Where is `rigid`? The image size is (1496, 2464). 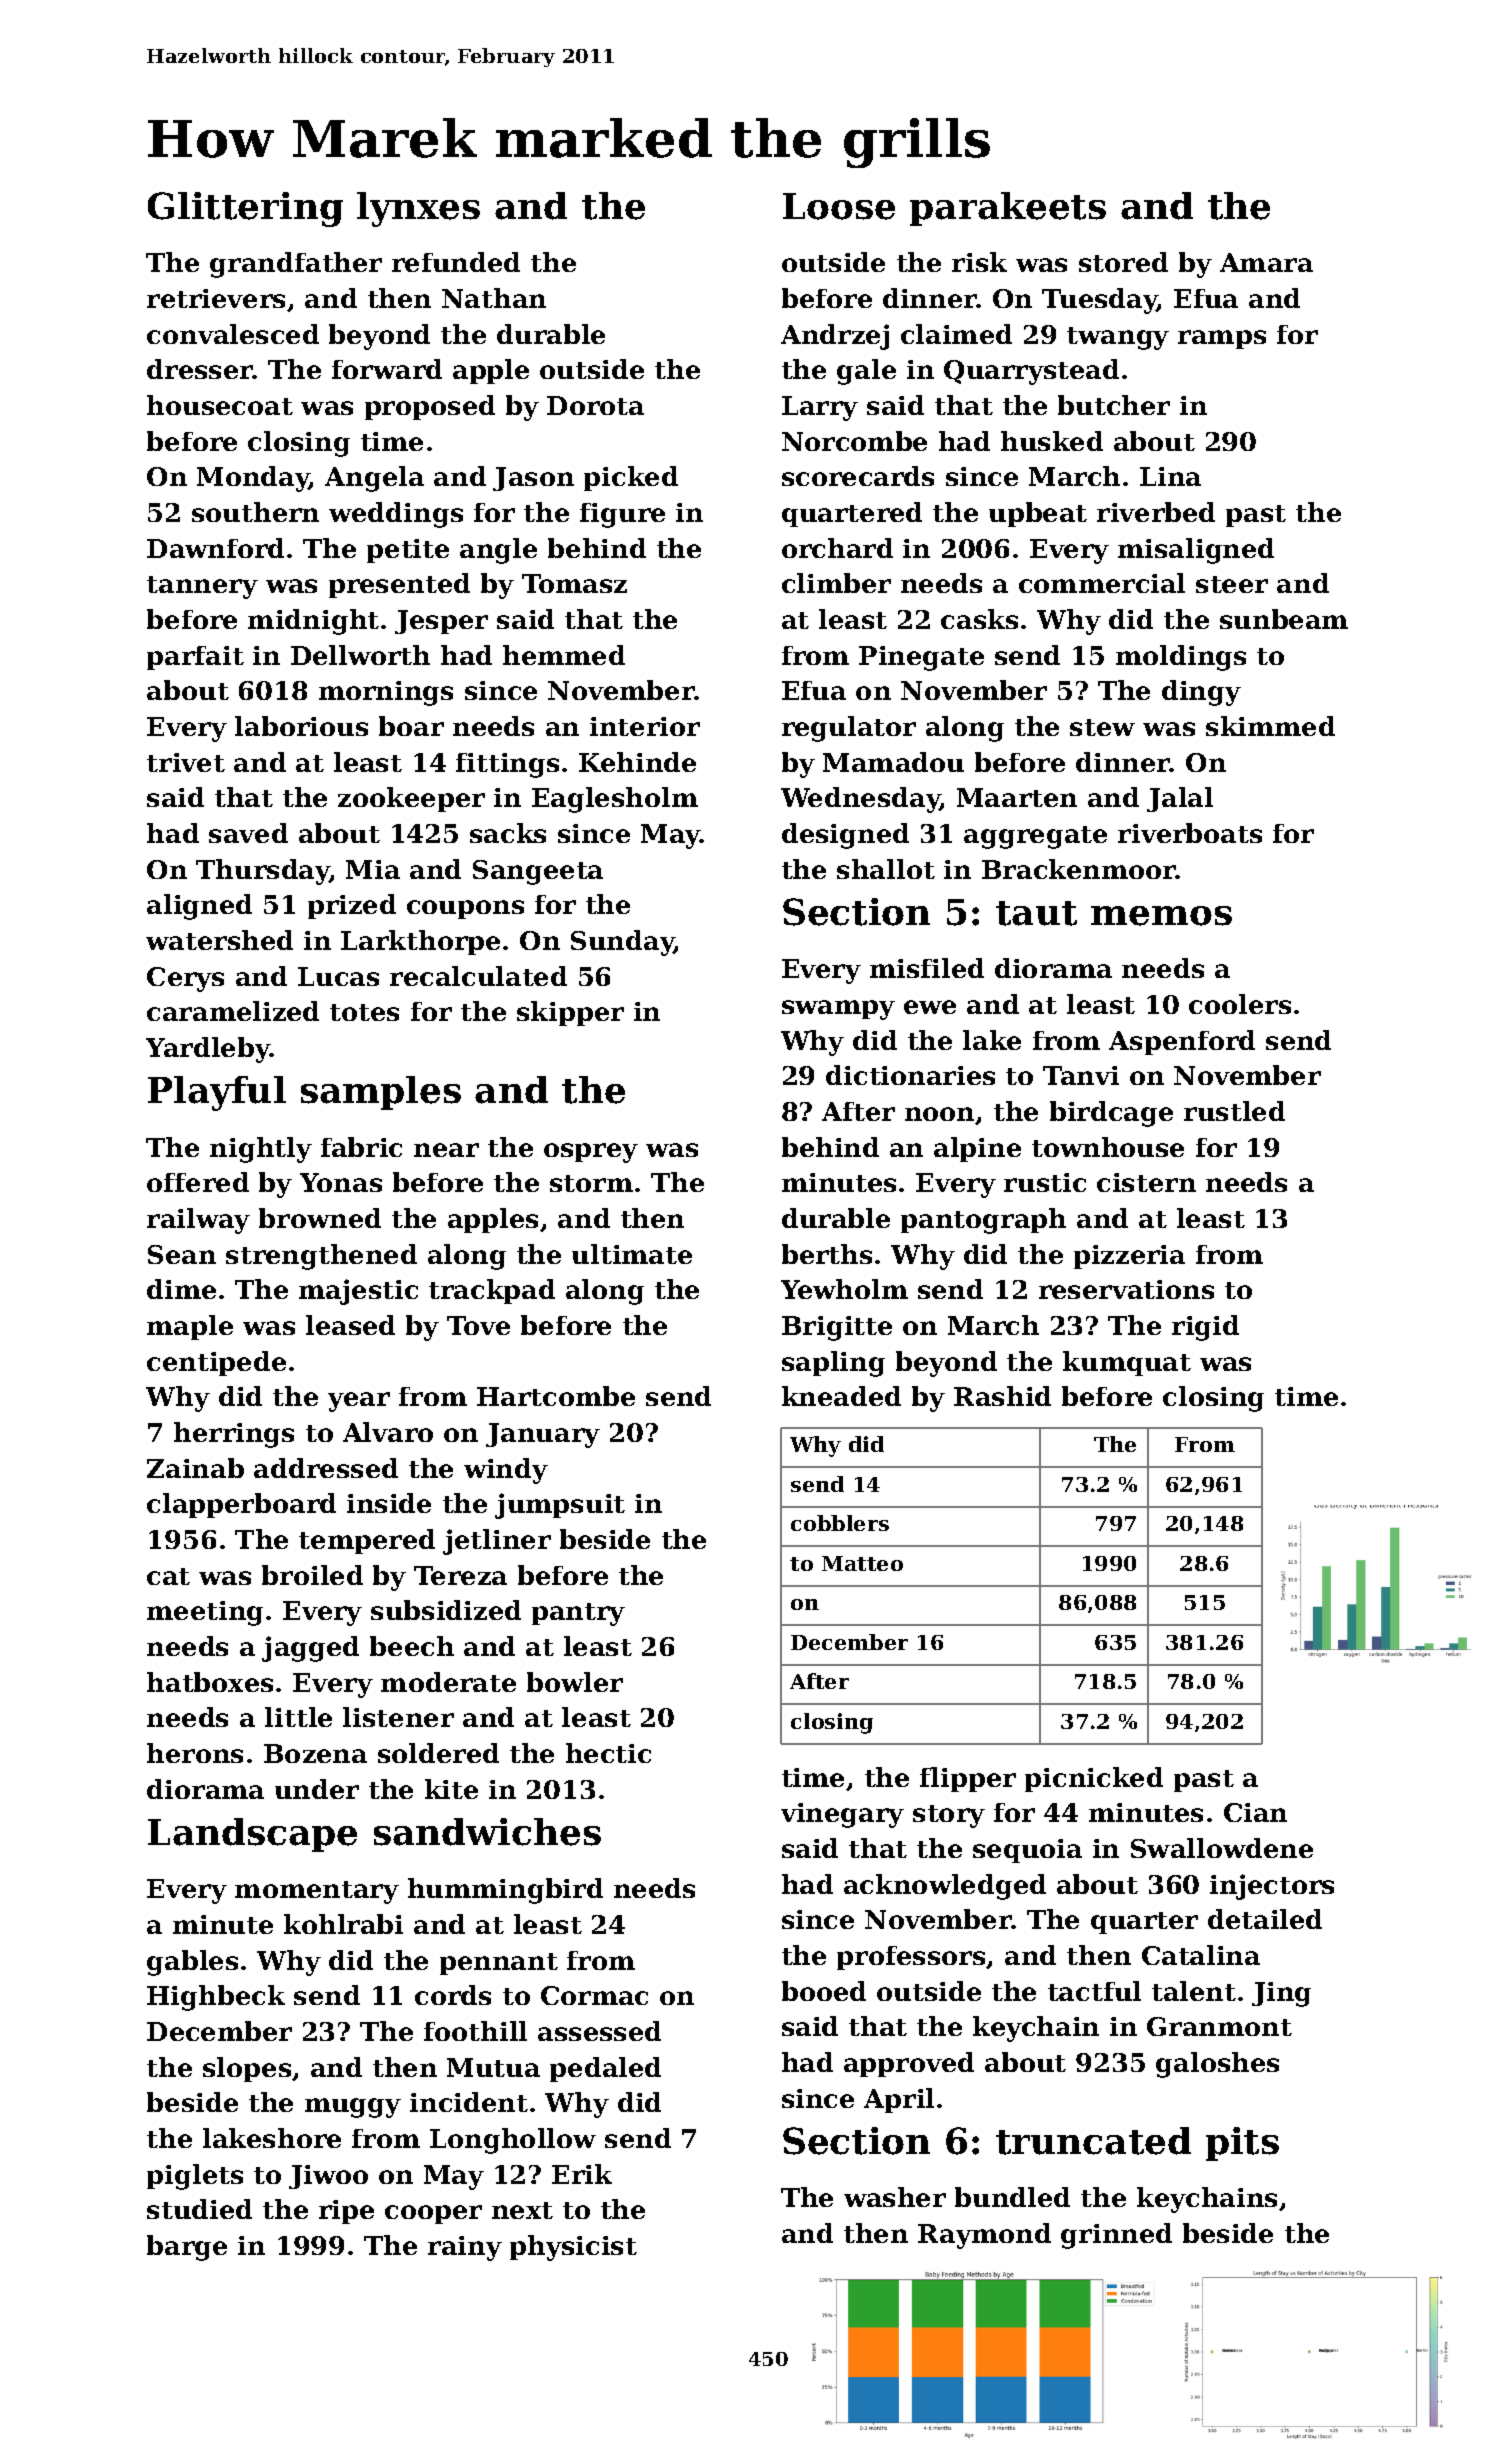
rigid is located at coordinates (1205, 1328).
